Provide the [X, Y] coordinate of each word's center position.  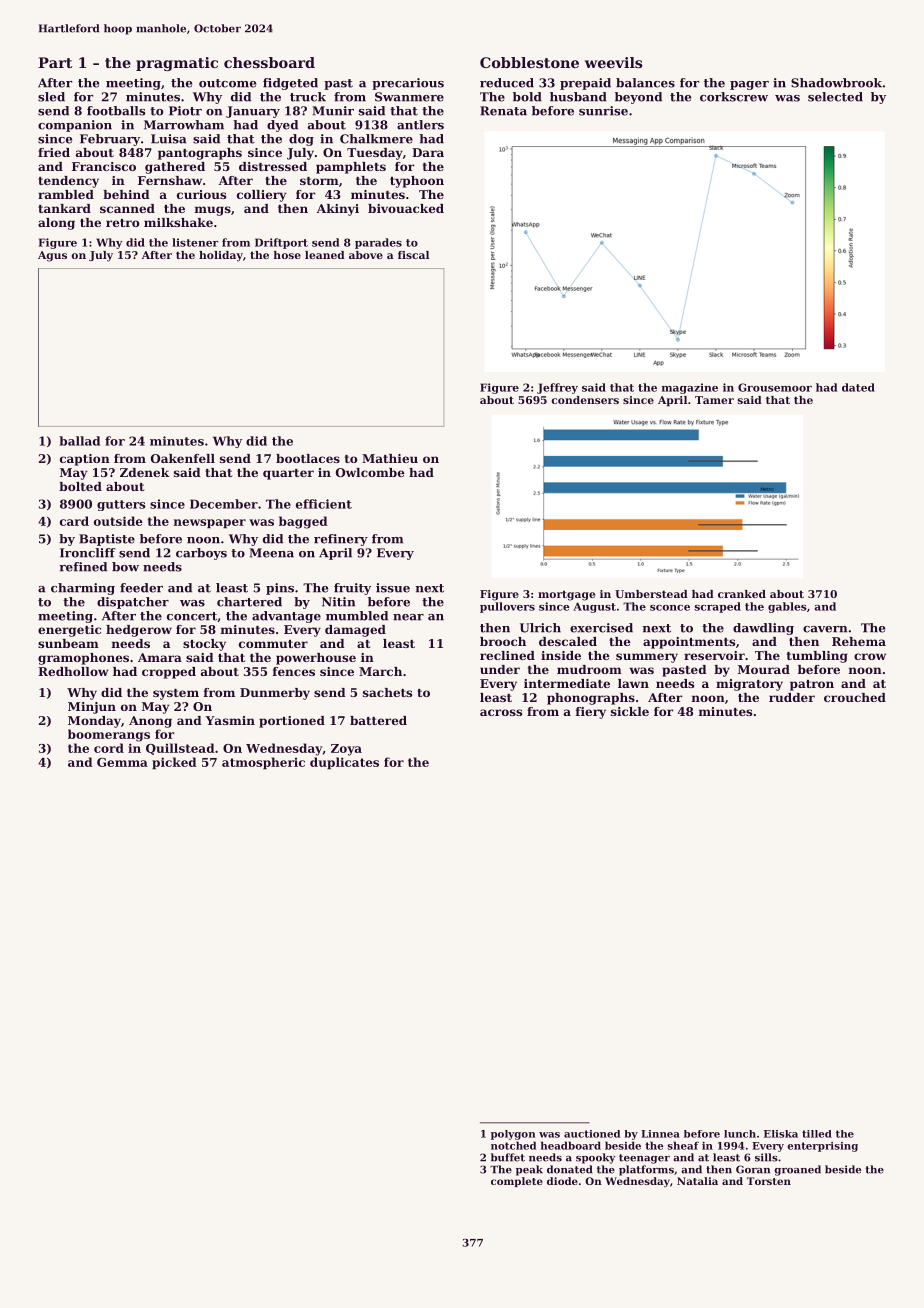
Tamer [714, 400]
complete [517, 1182]
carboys [201, 554]
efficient [324, 504]
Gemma [122, 762]
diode [562, 1181]
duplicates [344, 763]
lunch [740, 1134]
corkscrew [734, 97]
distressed [273, 166]
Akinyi [338, 210]
